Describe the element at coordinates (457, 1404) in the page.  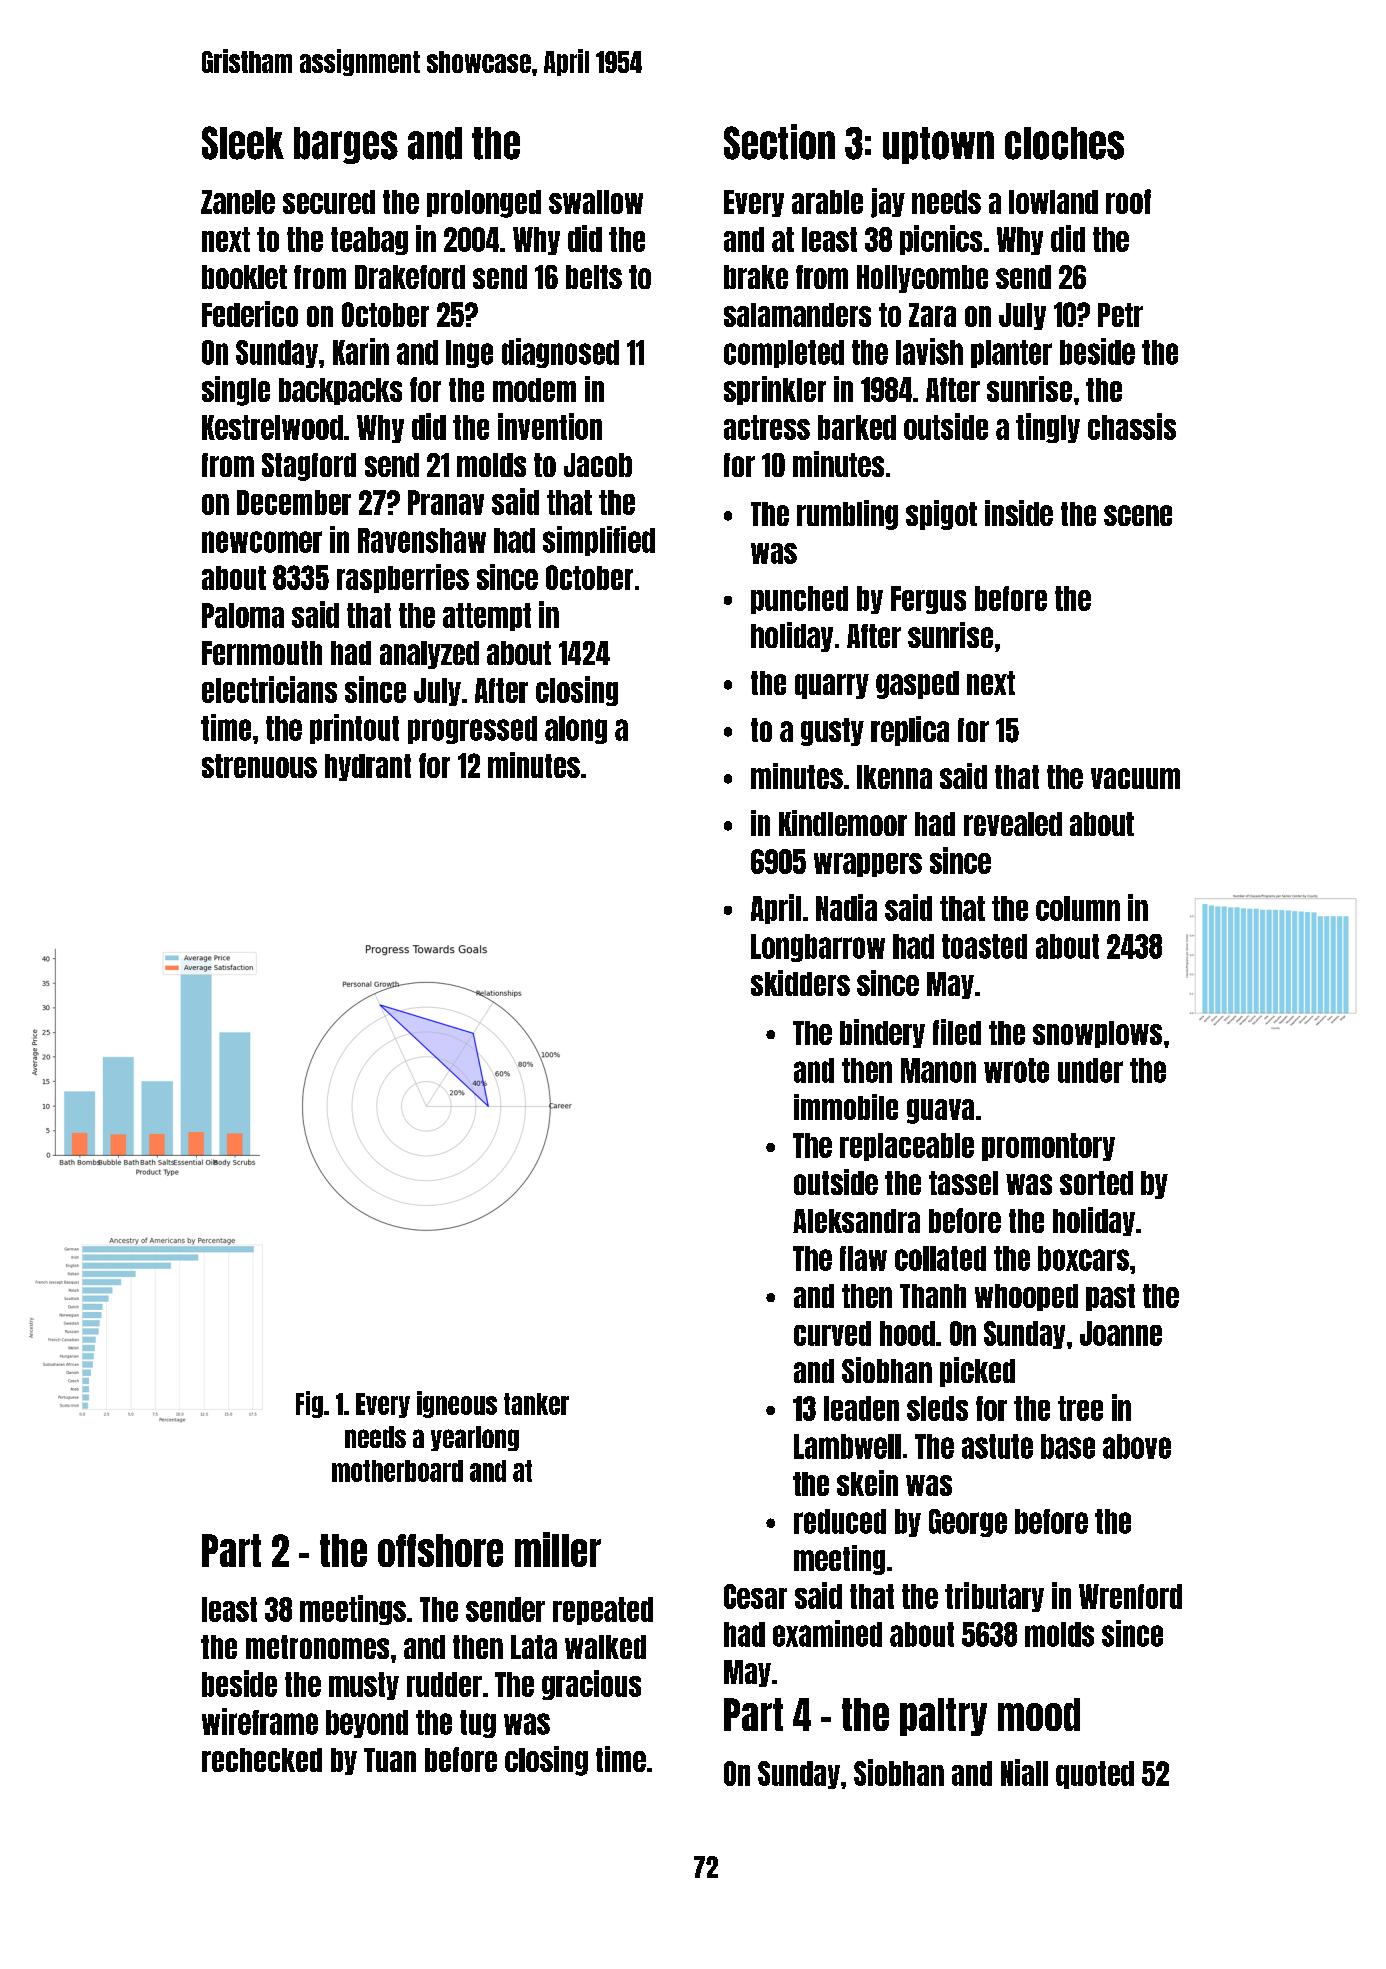
I see `igneous` at that location.
